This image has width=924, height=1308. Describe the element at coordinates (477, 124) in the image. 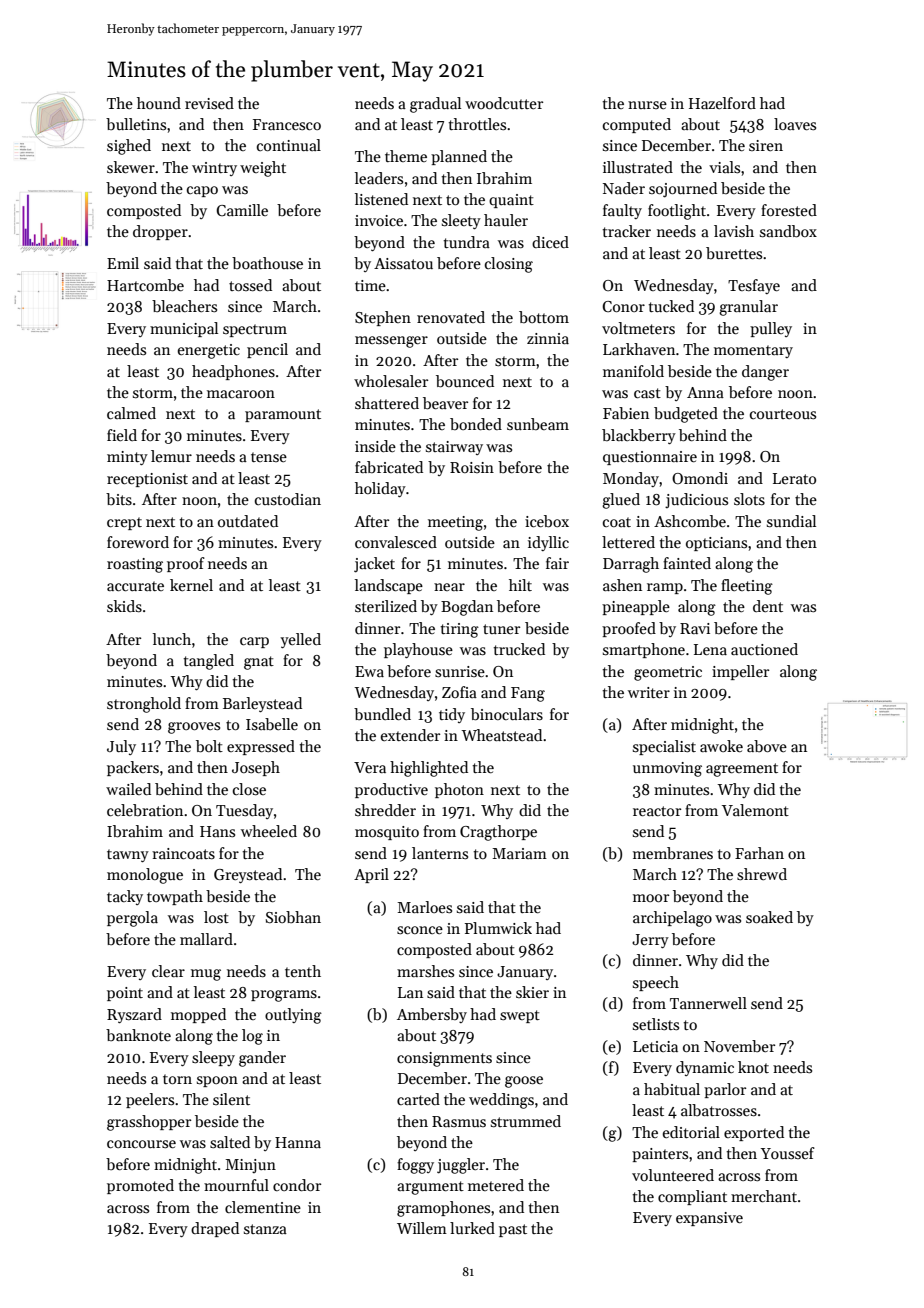

I see `throttles` at that location.
